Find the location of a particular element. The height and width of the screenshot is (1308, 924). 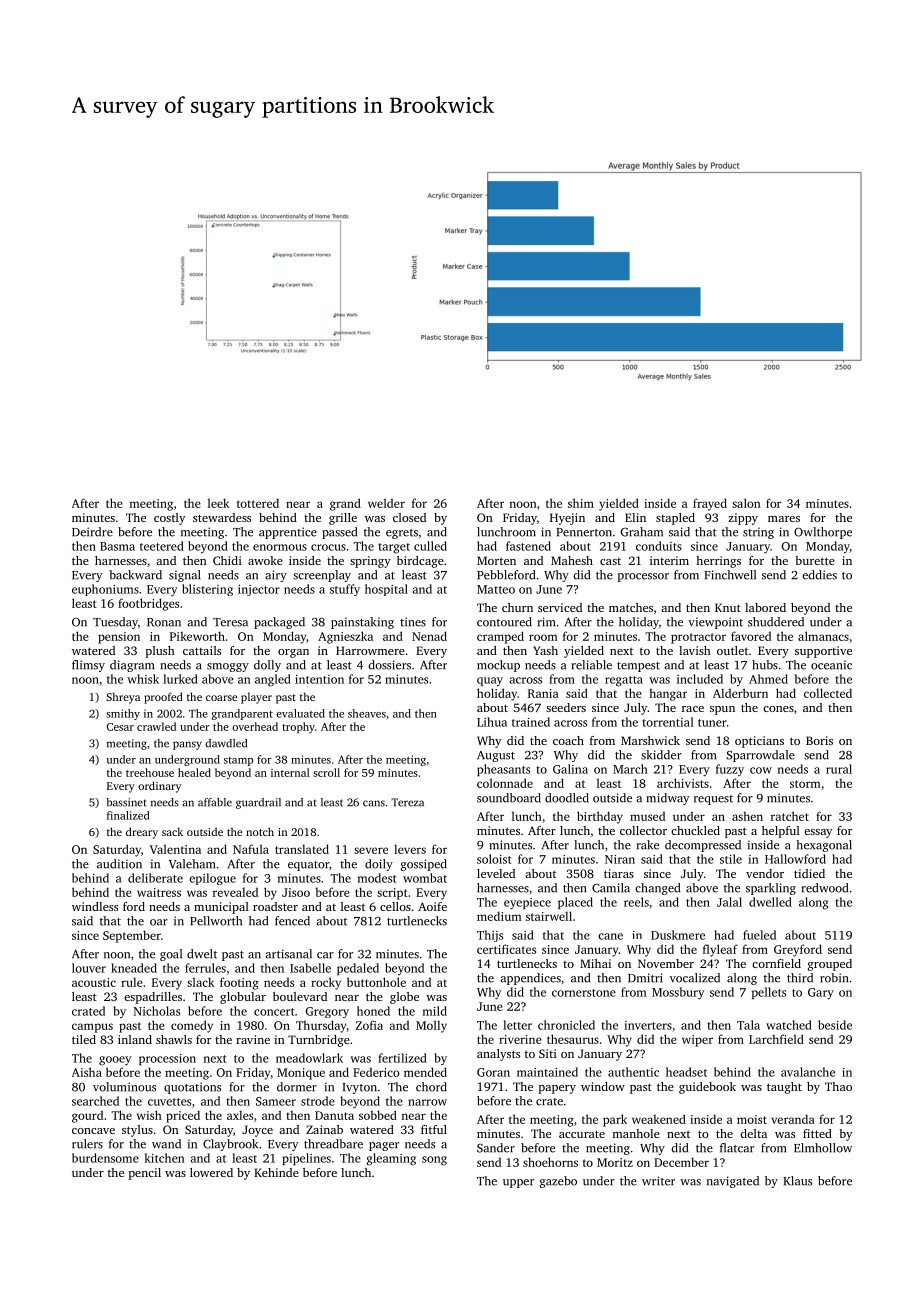

cans is located at coordinates (374, 803).
